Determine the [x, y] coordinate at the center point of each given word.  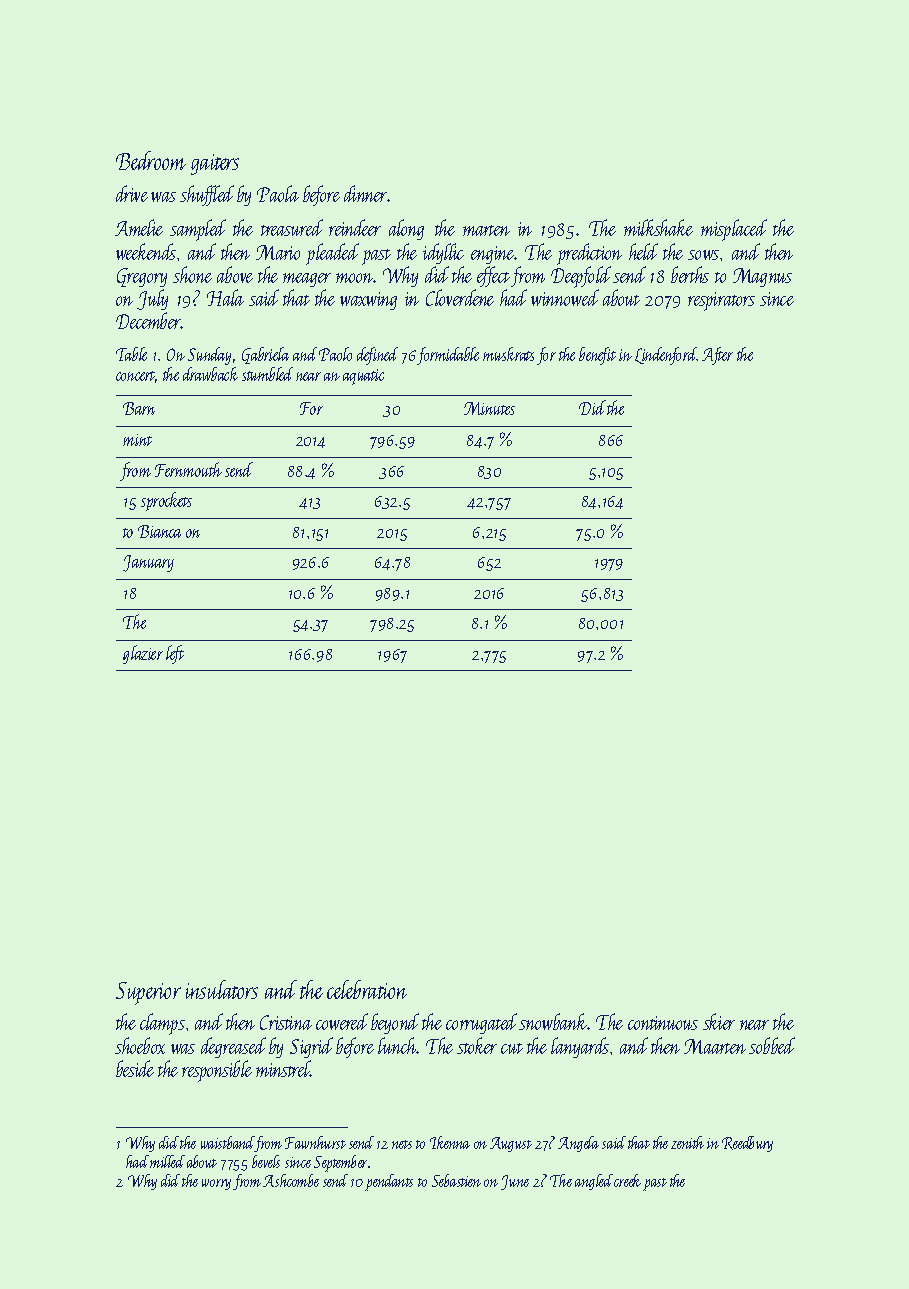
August [511, 1144]
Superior [148, 993]
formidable [448, 356]
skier [719, 1021]
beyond [395, 1023]
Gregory [142, 277]
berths [690, 274]
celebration [367, 989]
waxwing [368, 301]
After [717, 356]
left [175, 654]
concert [135, 376]
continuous [663, 1023]
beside [135, 1068]
